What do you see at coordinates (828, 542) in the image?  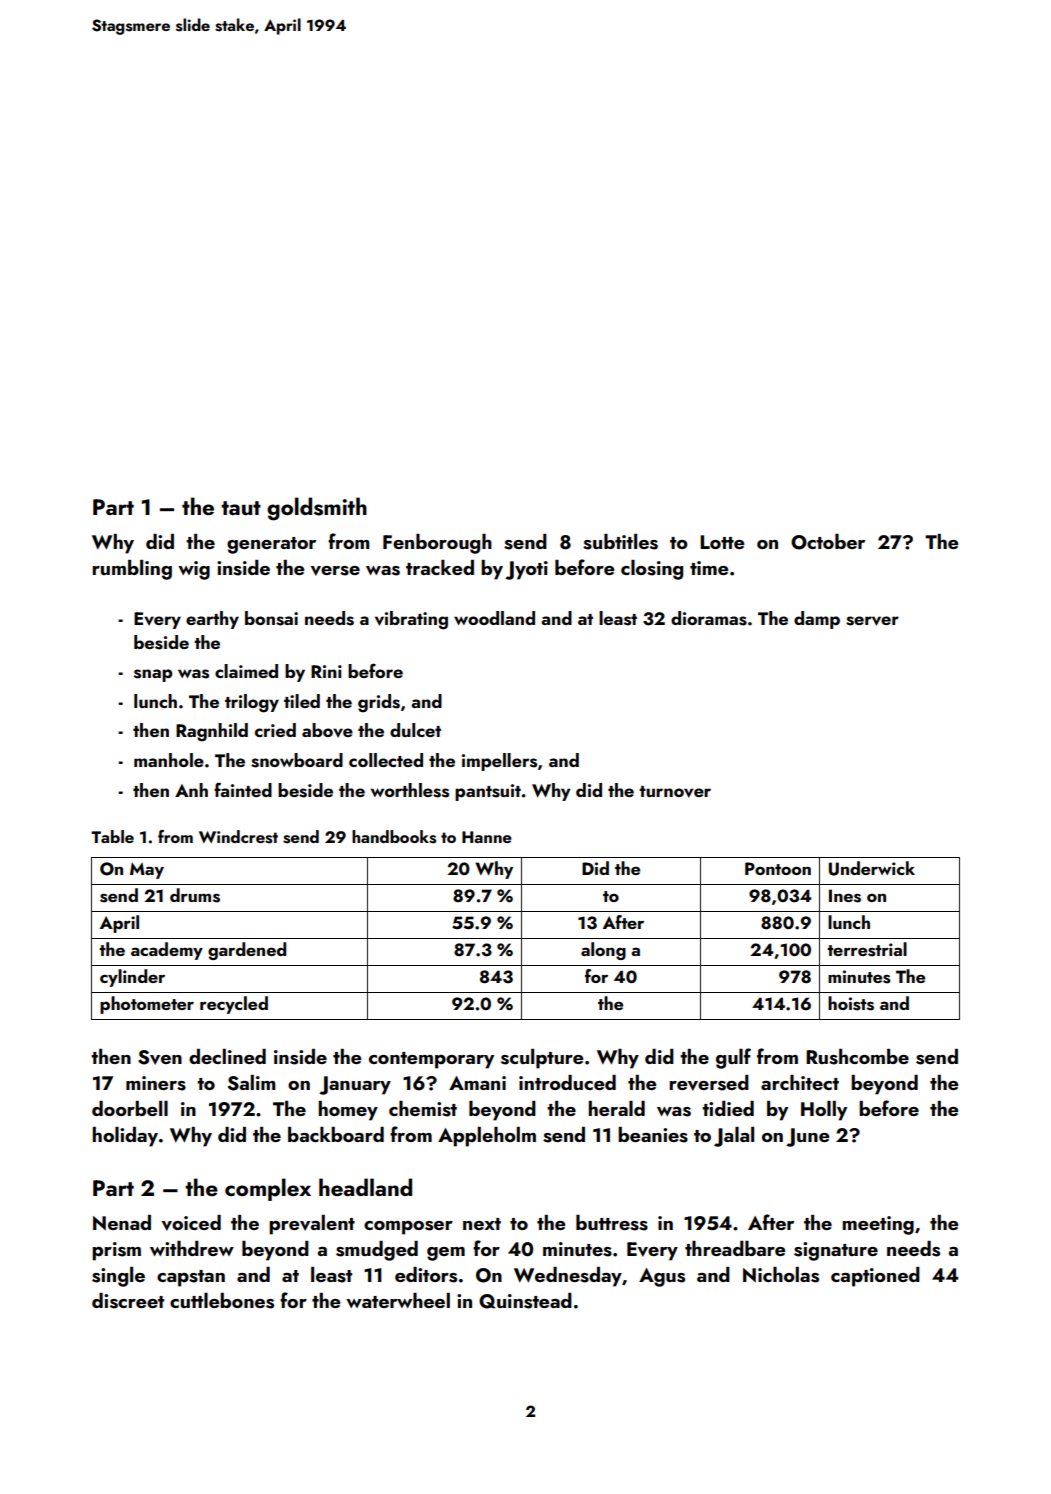 I see `October` at bounding box center [828, 542].
